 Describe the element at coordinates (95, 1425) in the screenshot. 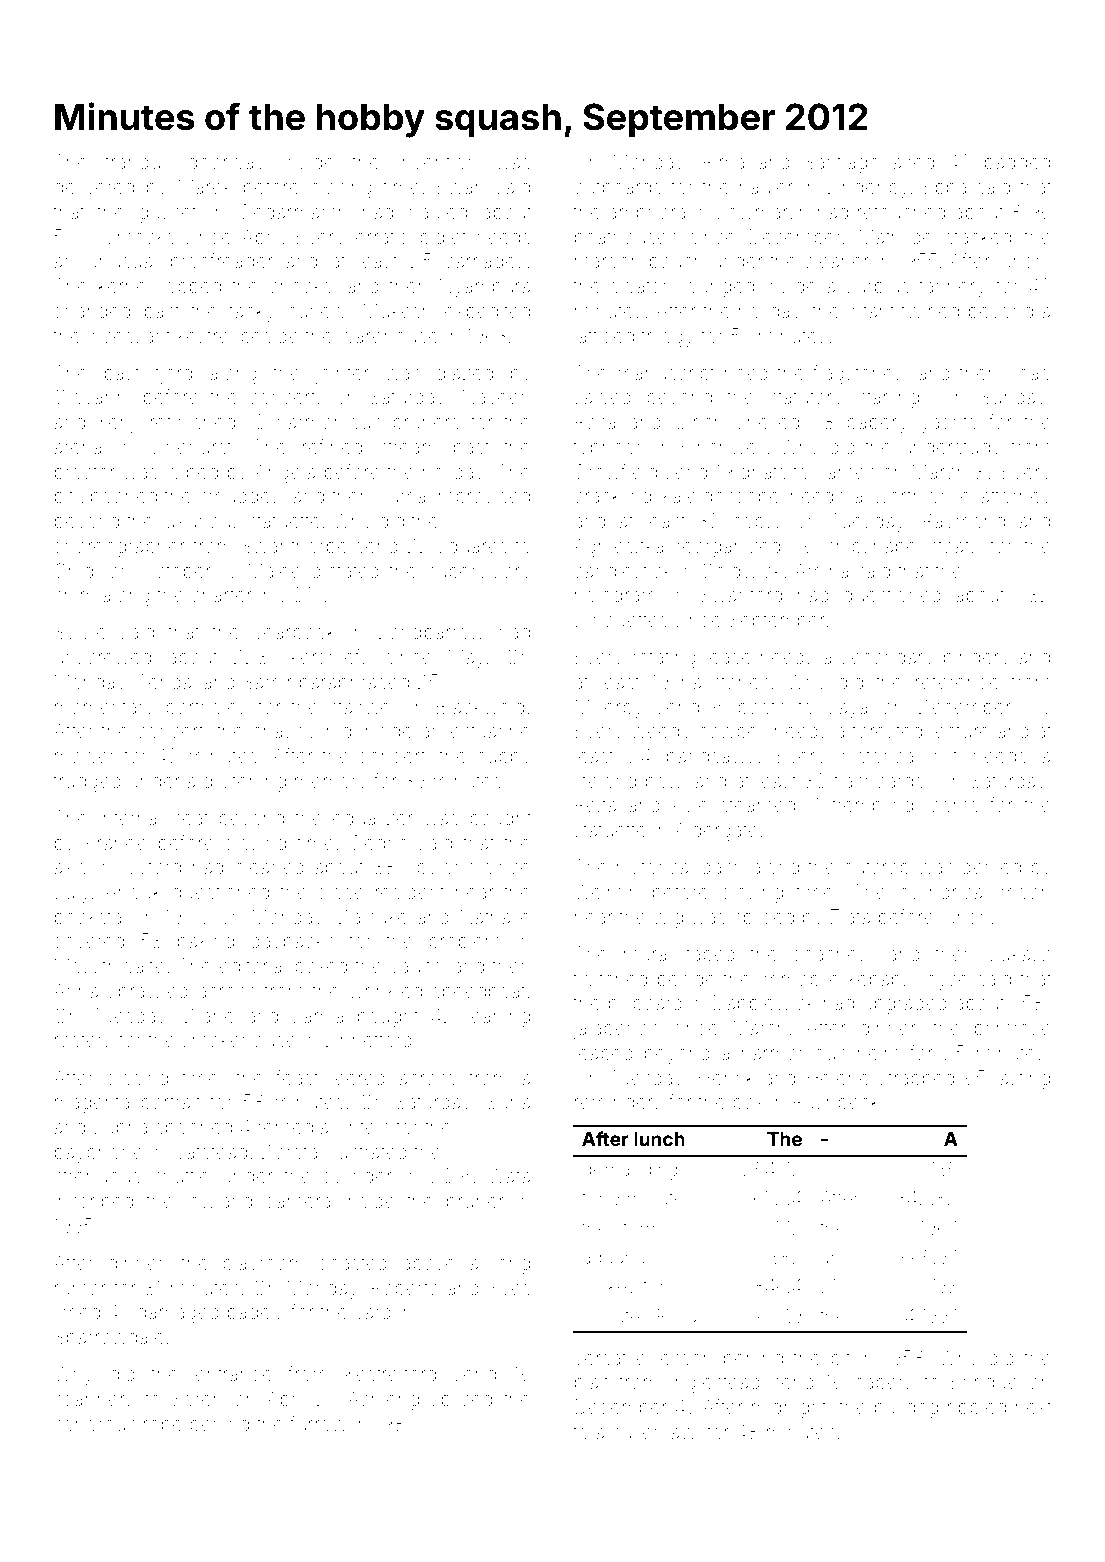

I see `sonorous` at that location.
